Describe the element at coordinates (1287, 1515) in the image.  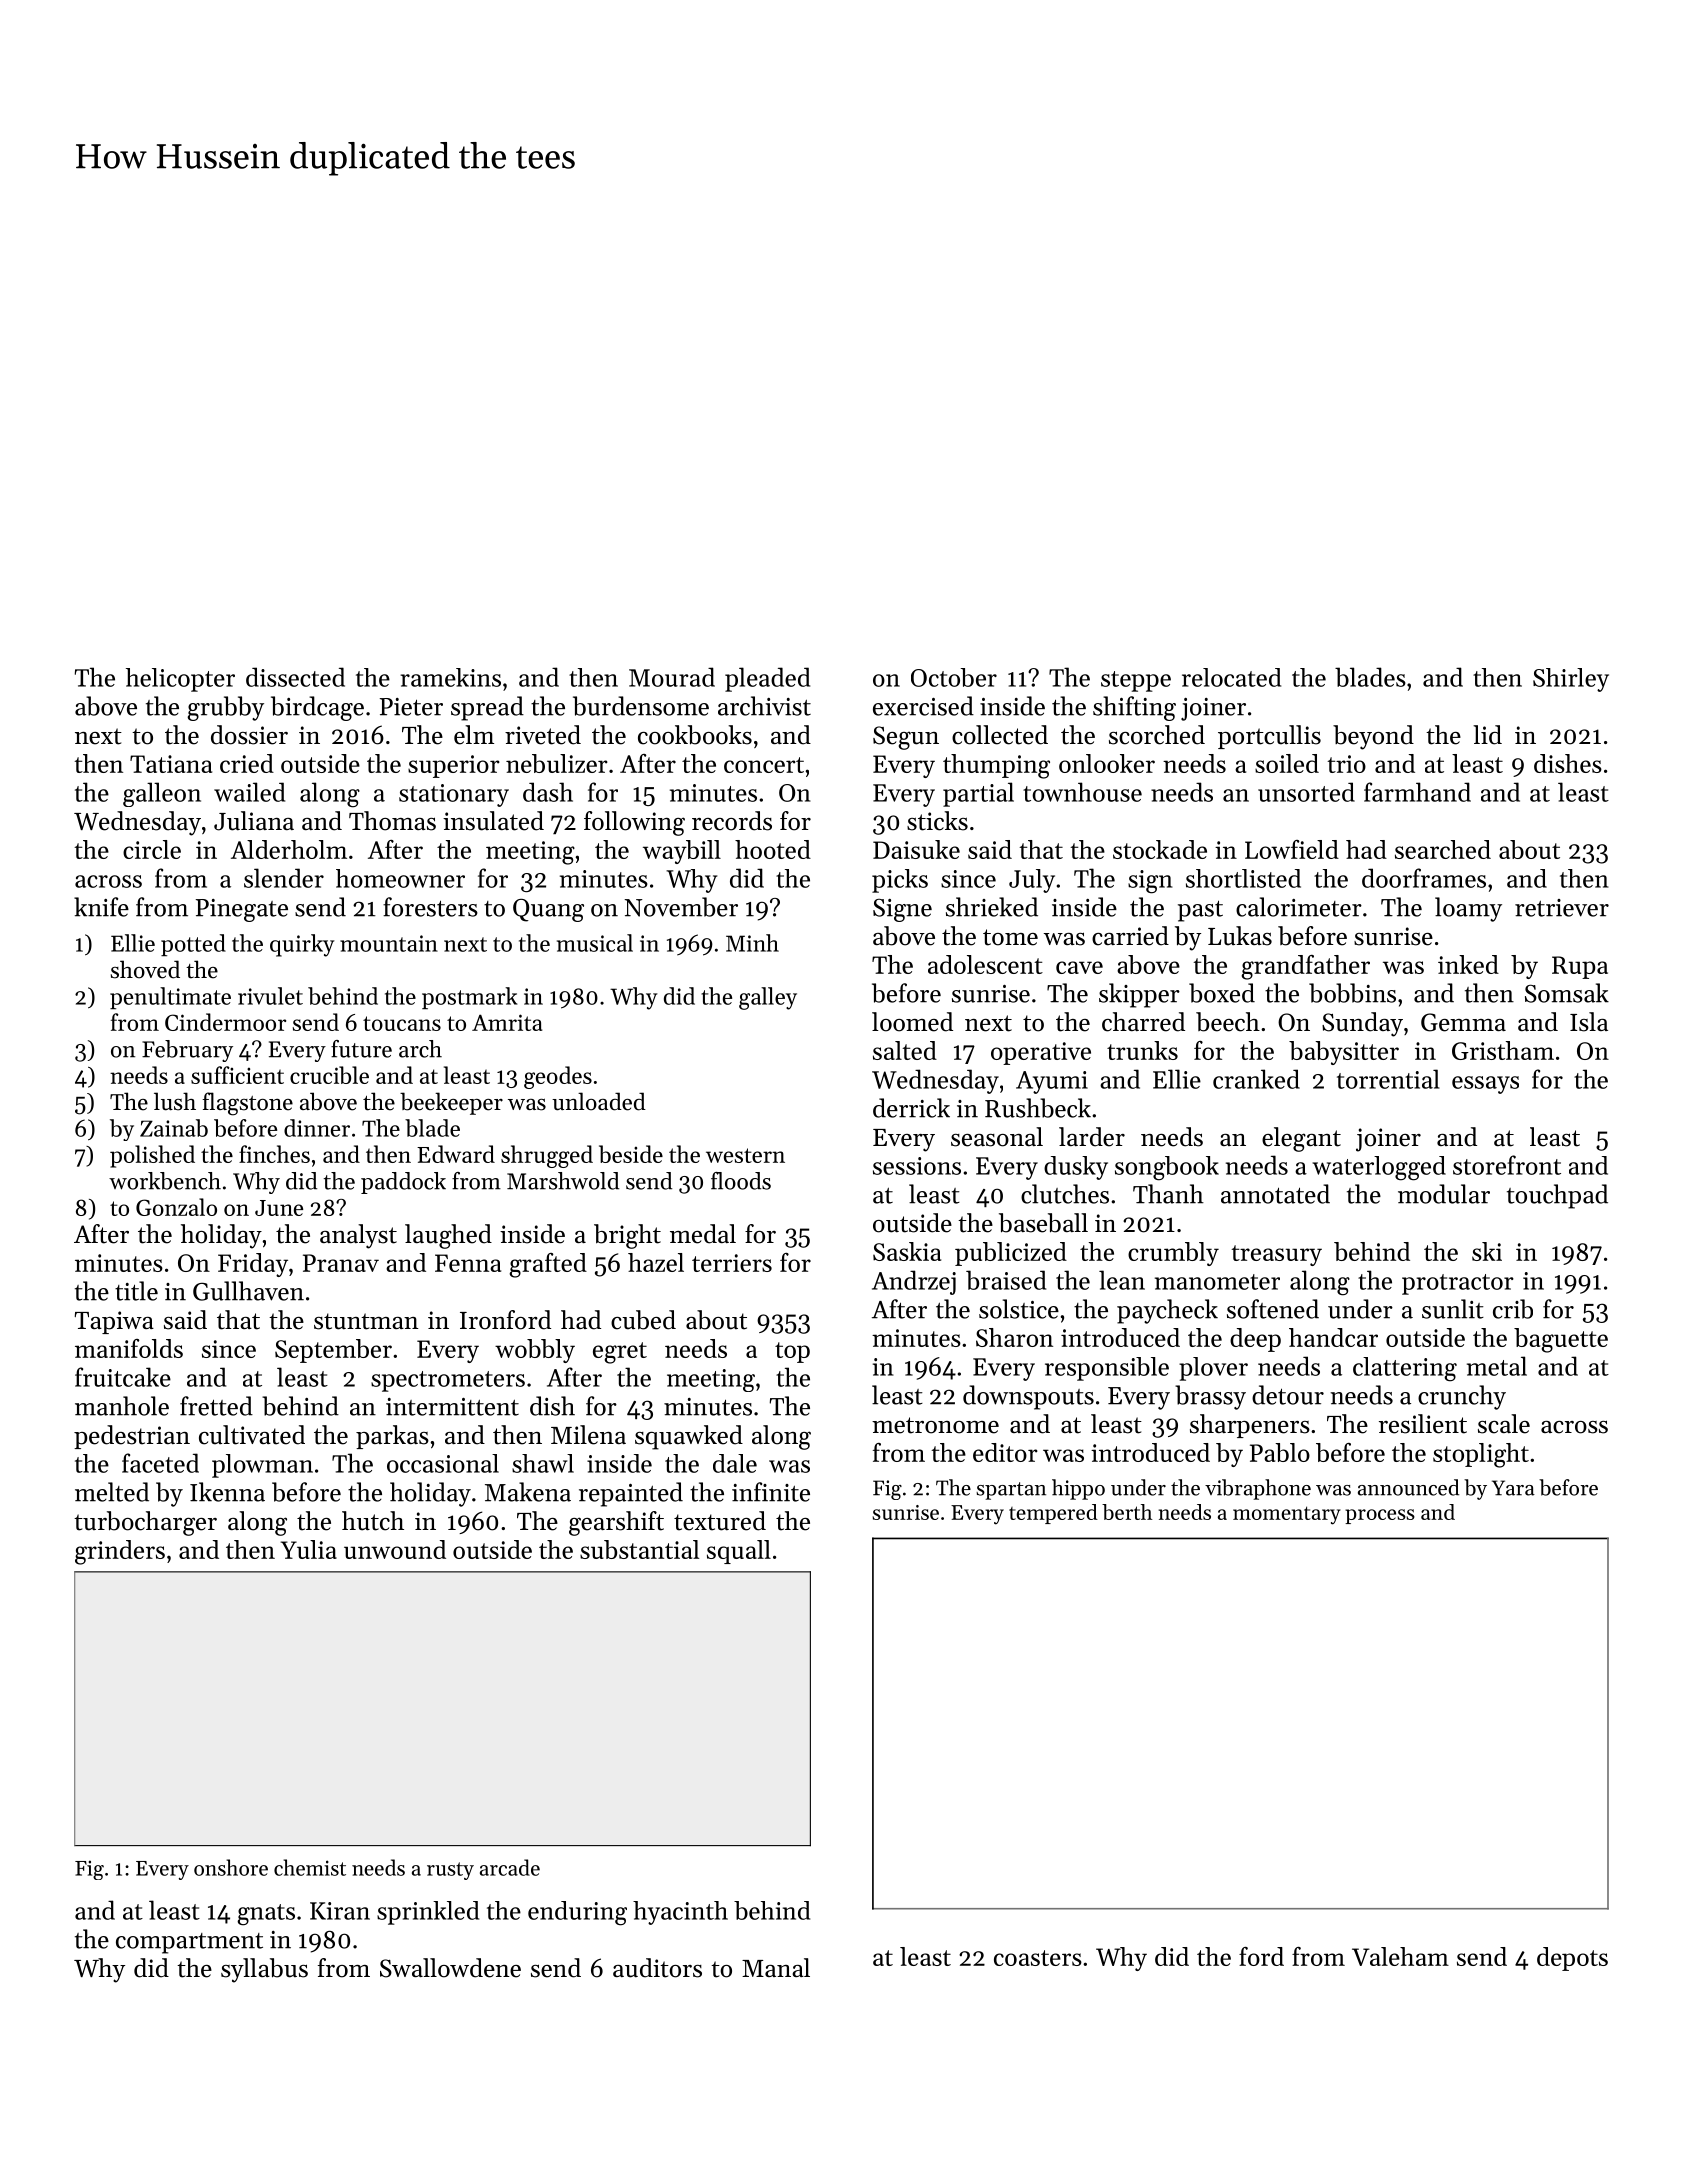
I see `momentary` at that location.
